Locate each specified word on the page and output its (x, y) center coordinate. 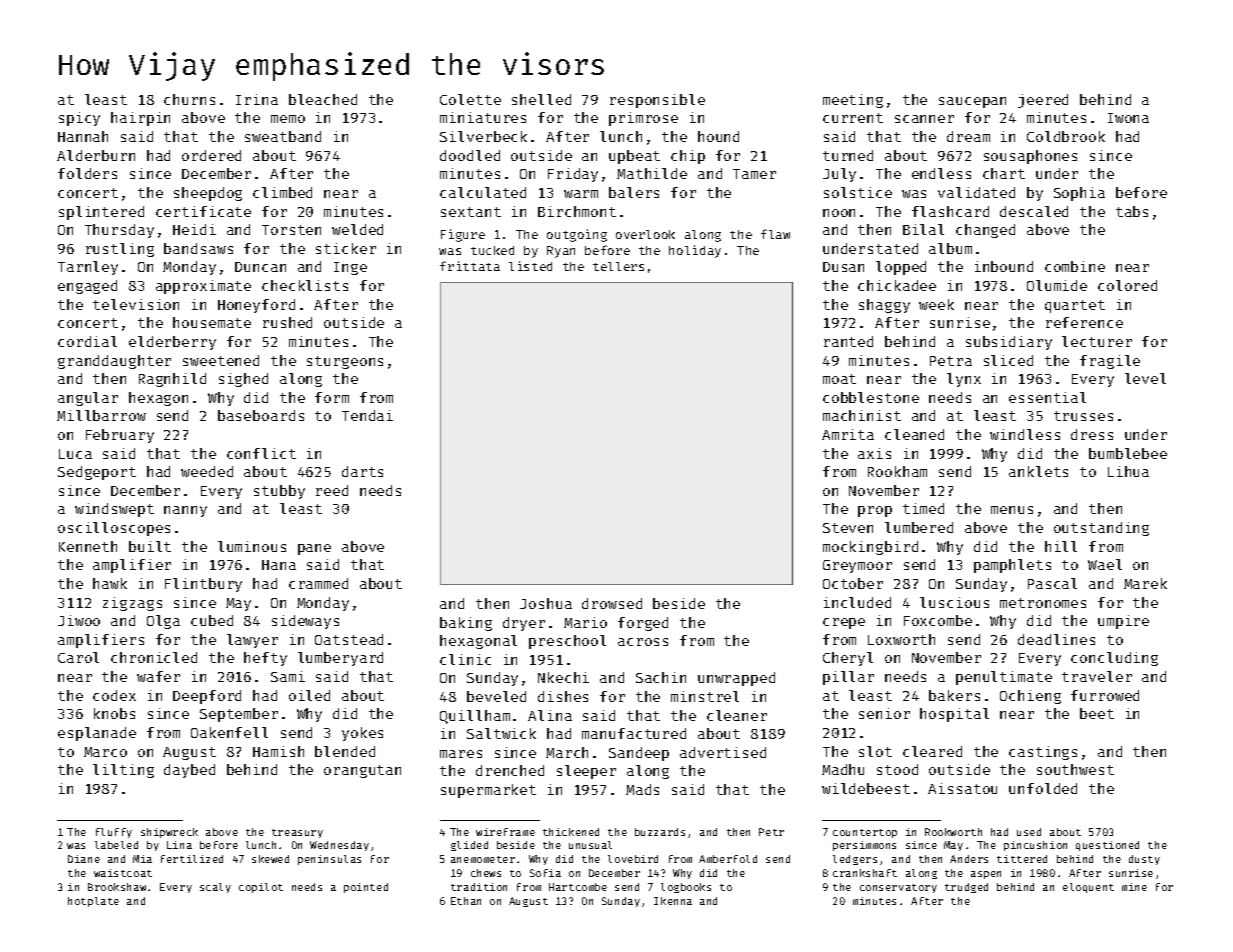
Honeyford (256, 306)
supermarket (488, 791)
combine (1075, 266)
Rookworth (953, 832)
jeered (1043, 101)
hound (718, 136)
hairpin (140, 119)
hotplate (93, 902)
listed (530, 266)
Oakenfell (229, 732)
